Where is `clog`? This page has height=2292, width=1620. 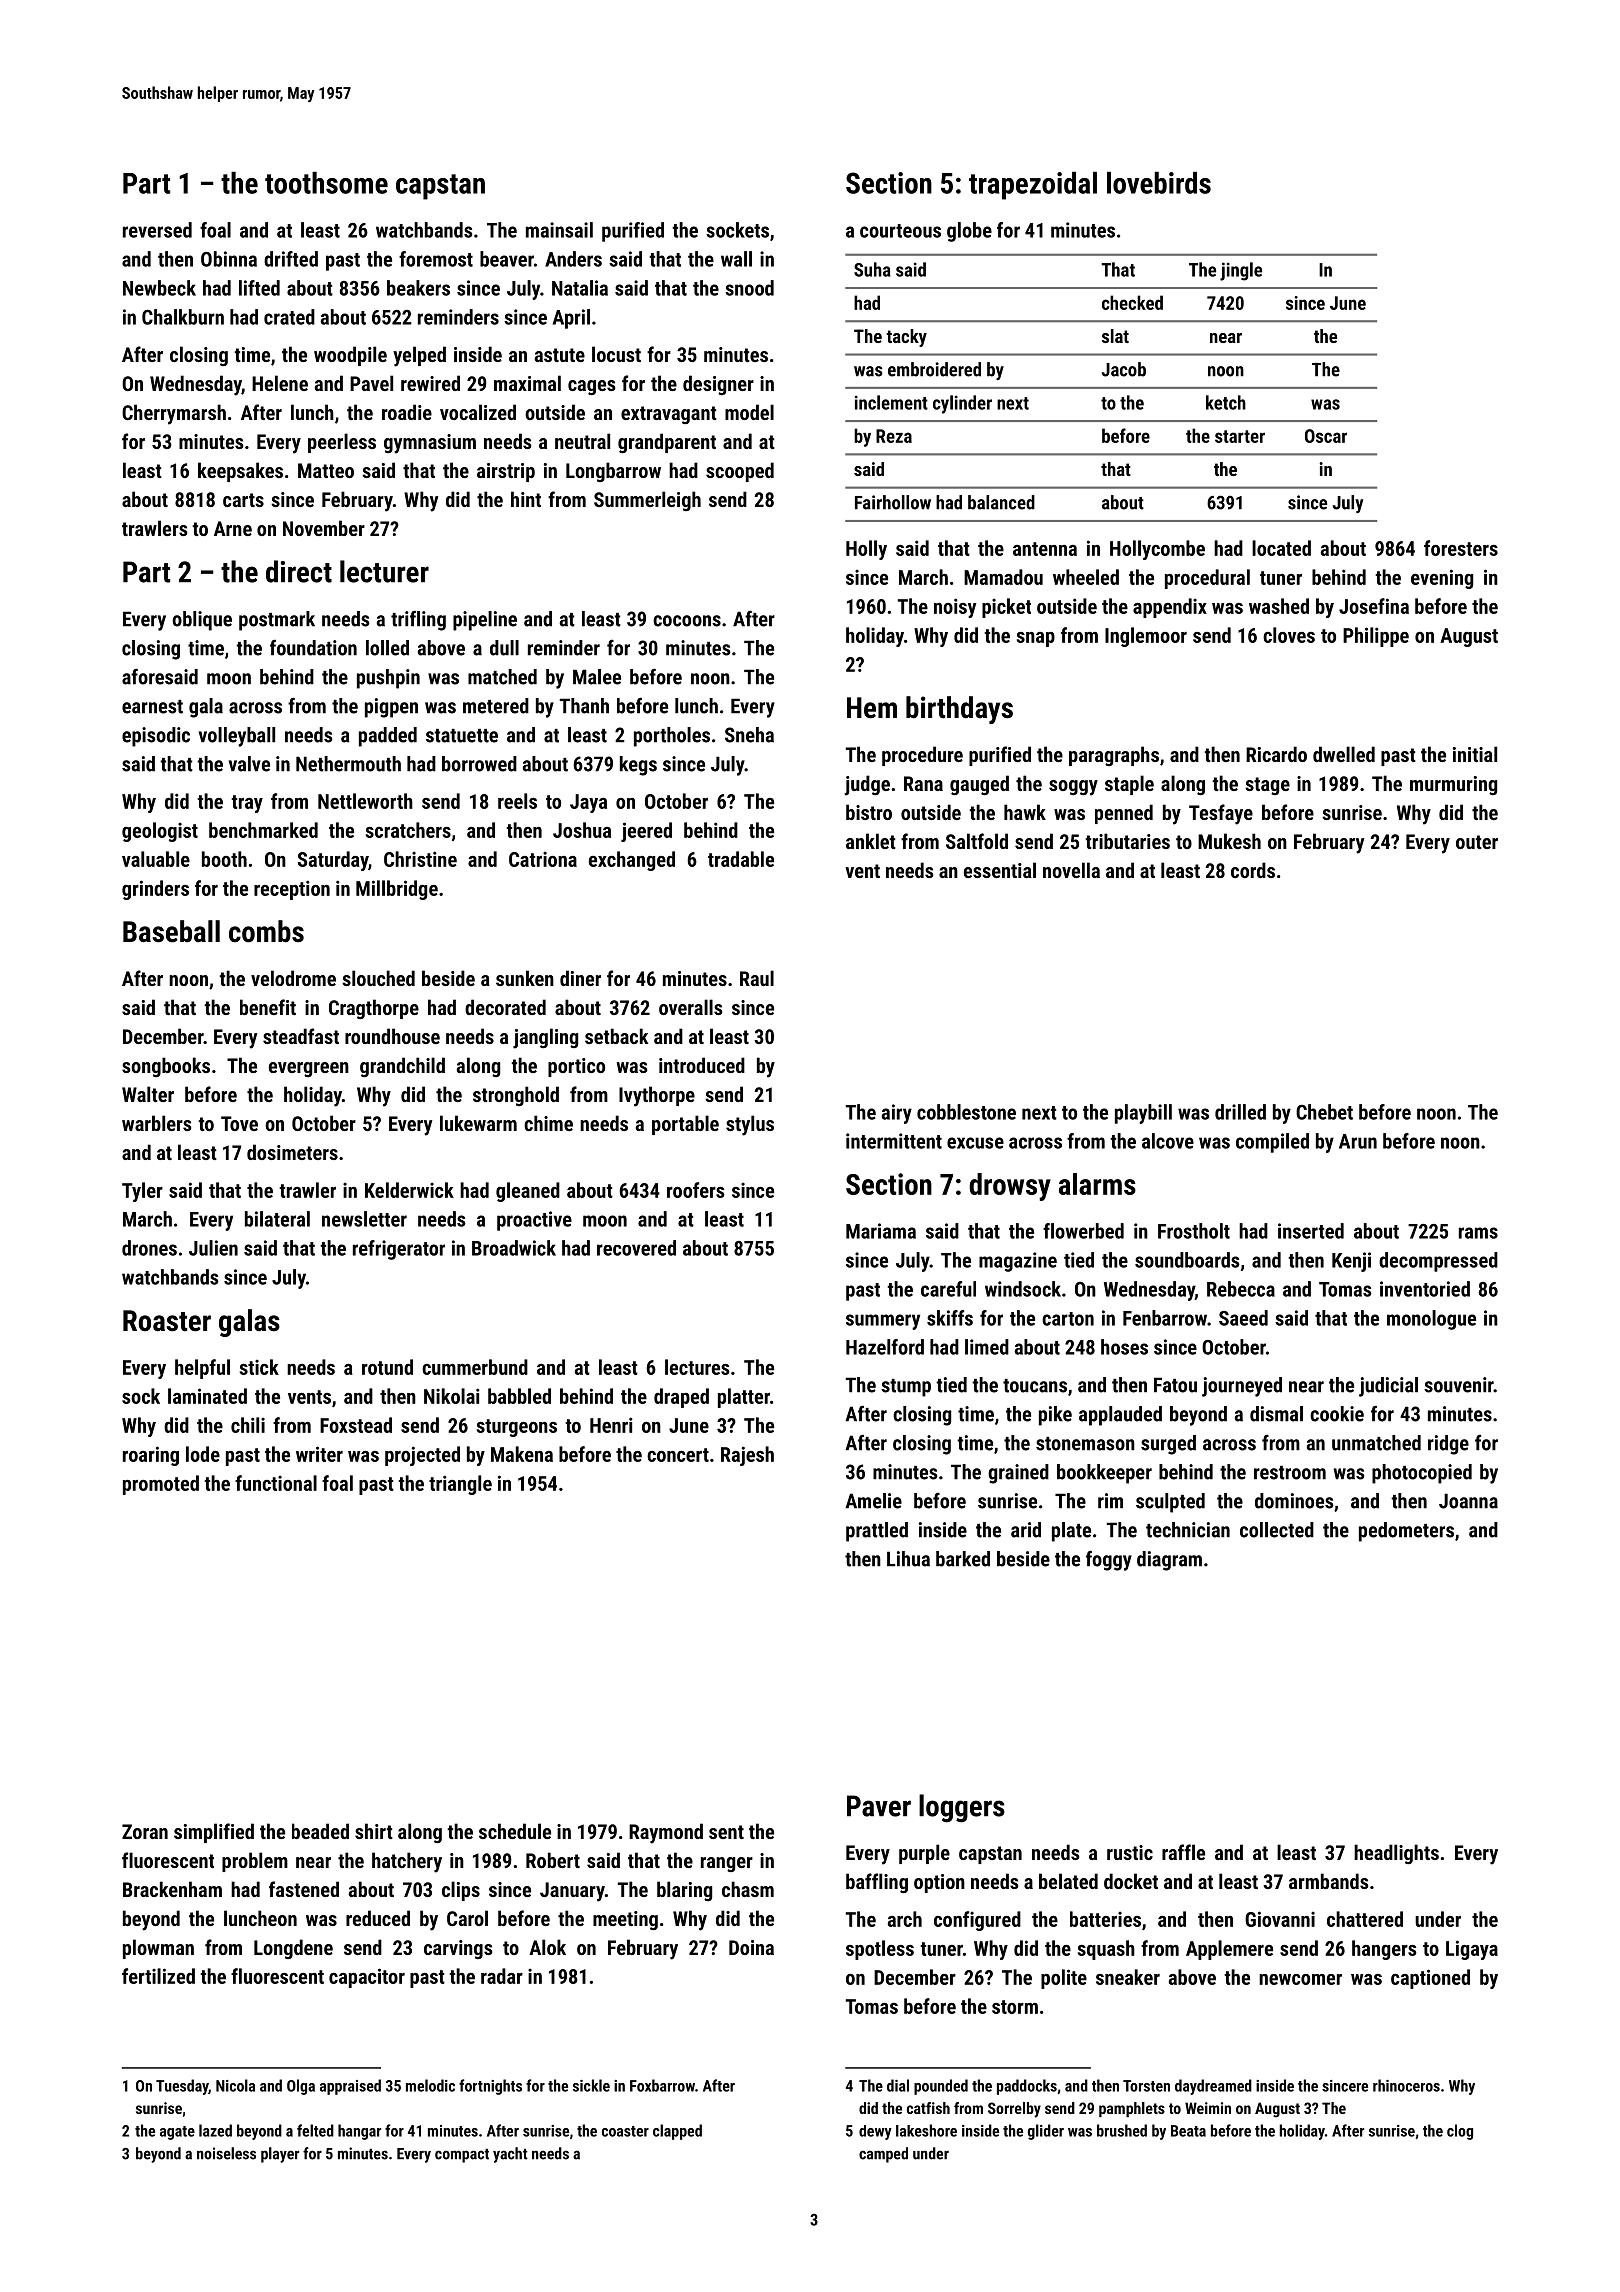 clog is located at coordinates (1460, 2132).
